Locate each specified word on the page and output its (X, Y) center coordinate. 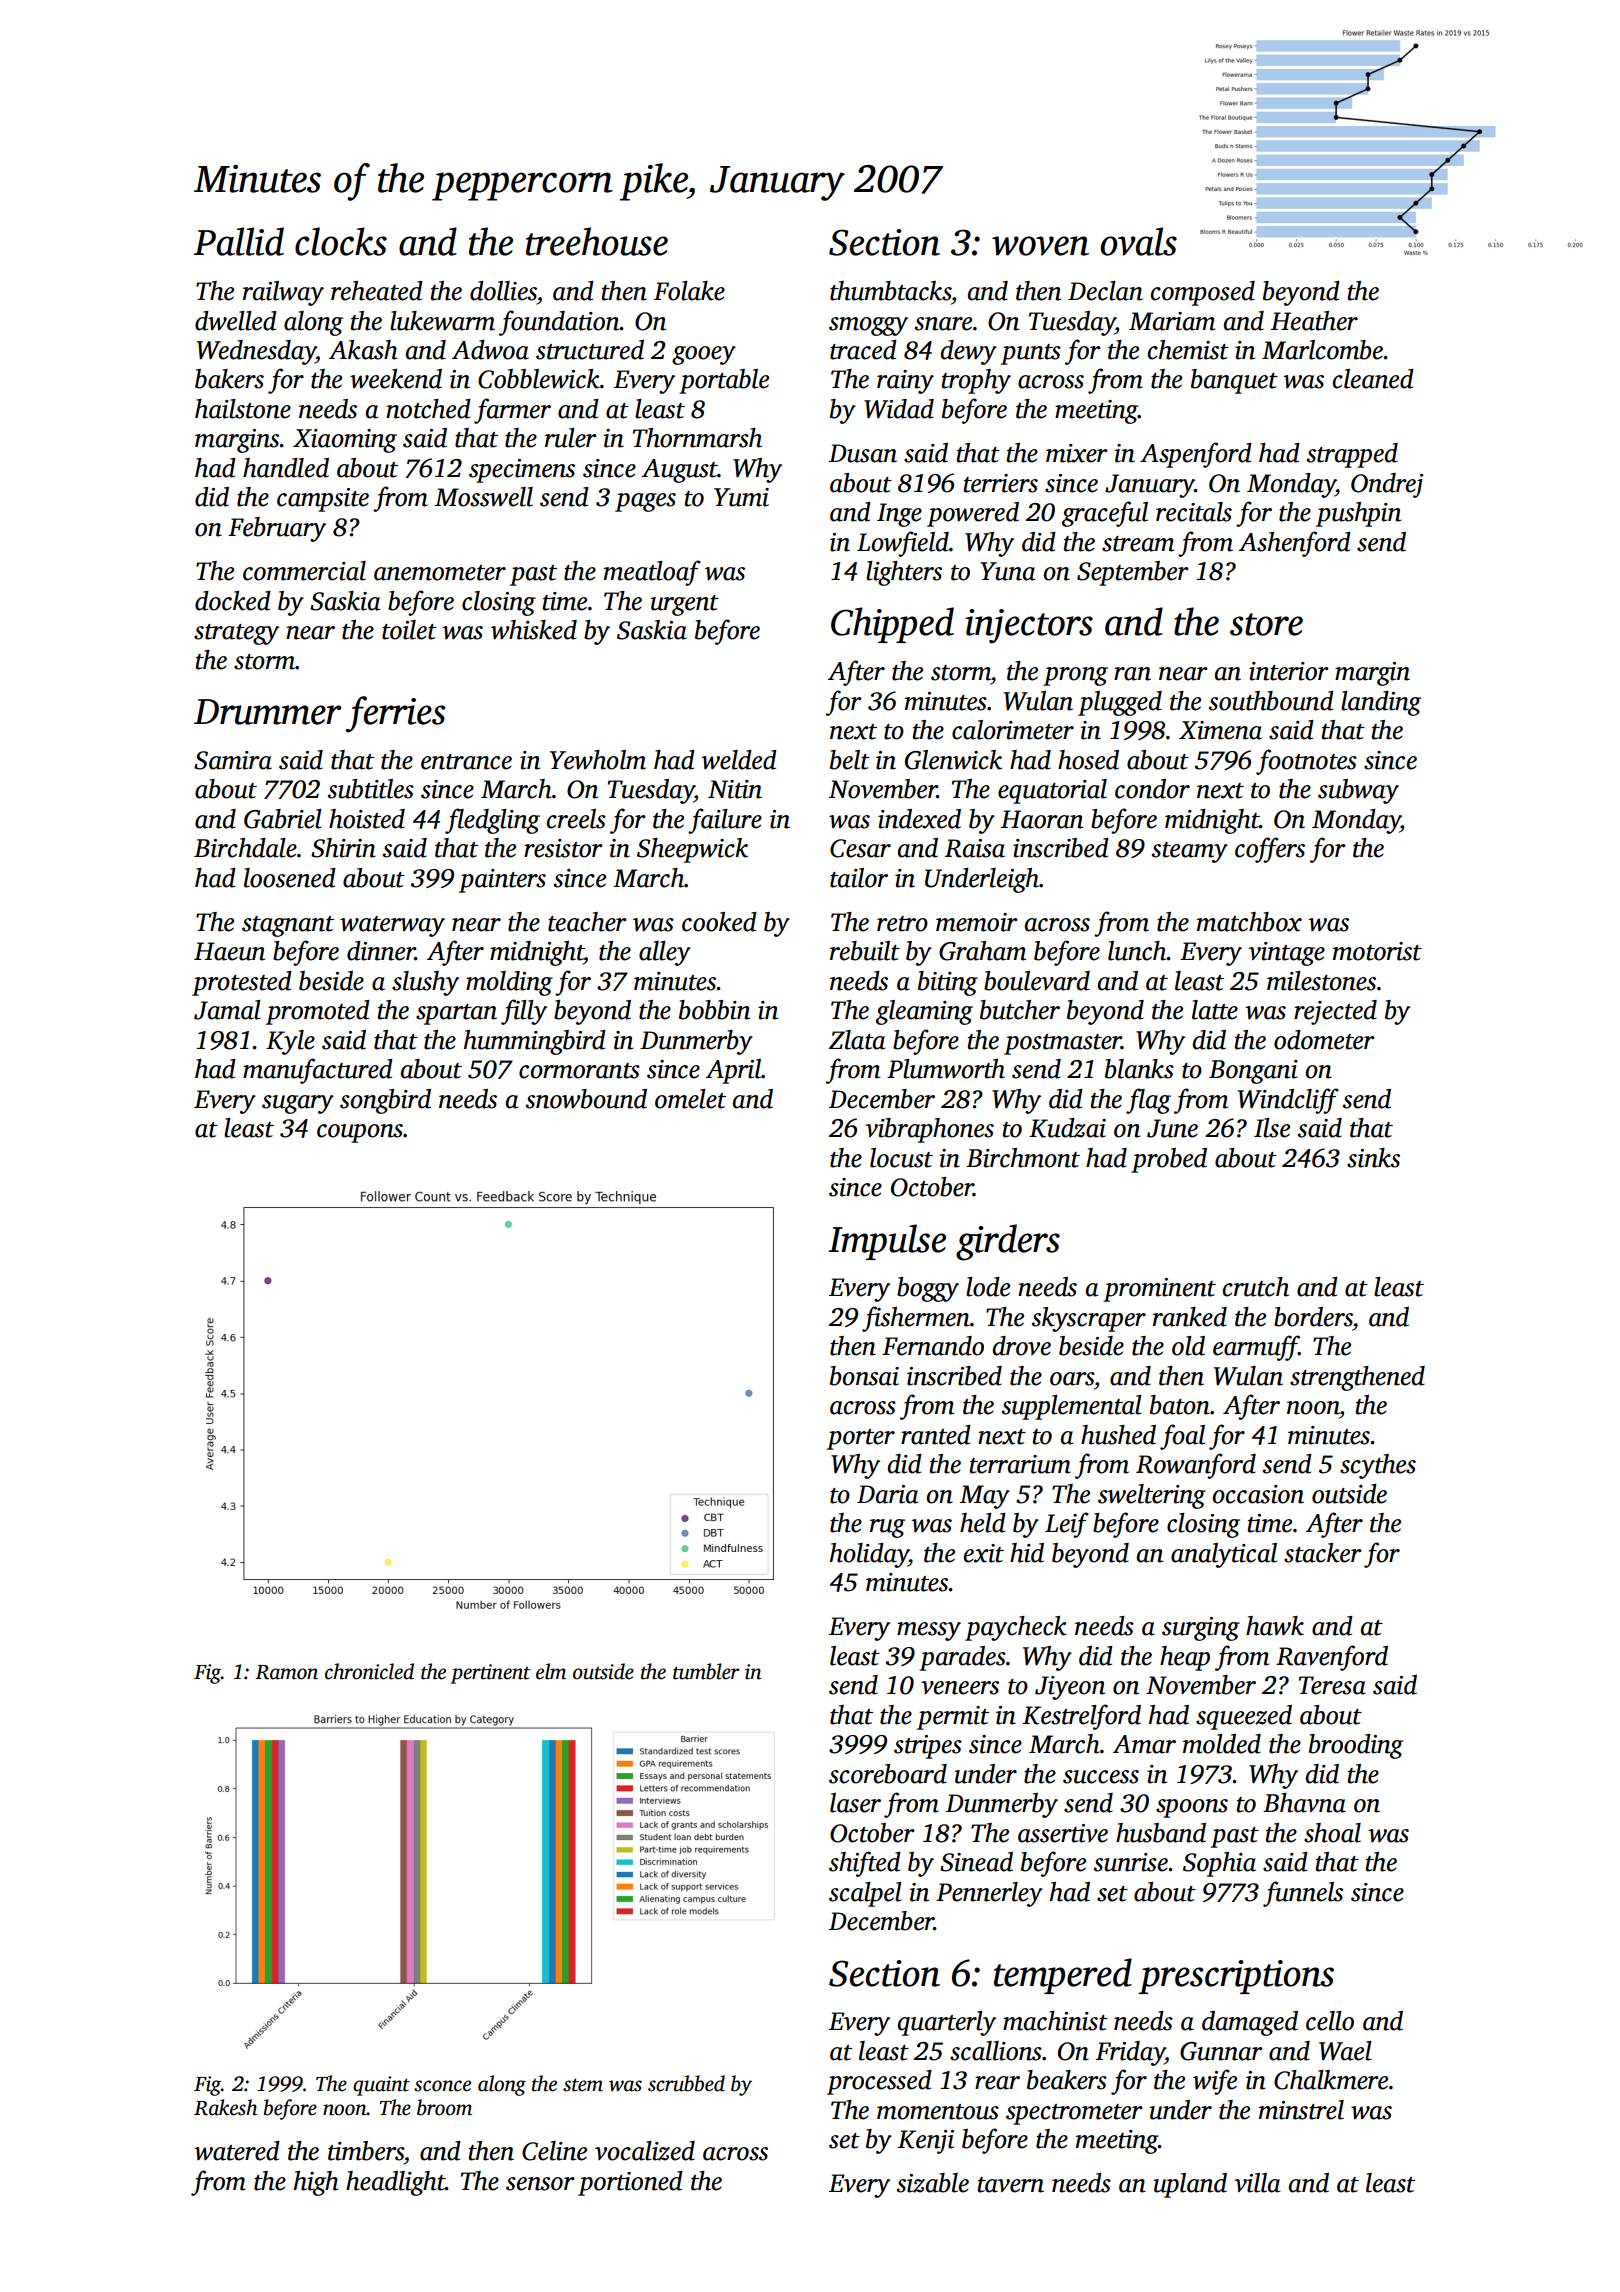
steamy (1190, 852)
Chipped (892, 625)
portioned (630, 2183)
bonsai (864, 1376)
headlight (395, 2183)
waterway (392, 926)
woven (1040, 246)
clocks (341, 241)
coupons (360, 1133)
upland (1190, 2185)
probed (1169, 1160)
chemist (1188, 350)
